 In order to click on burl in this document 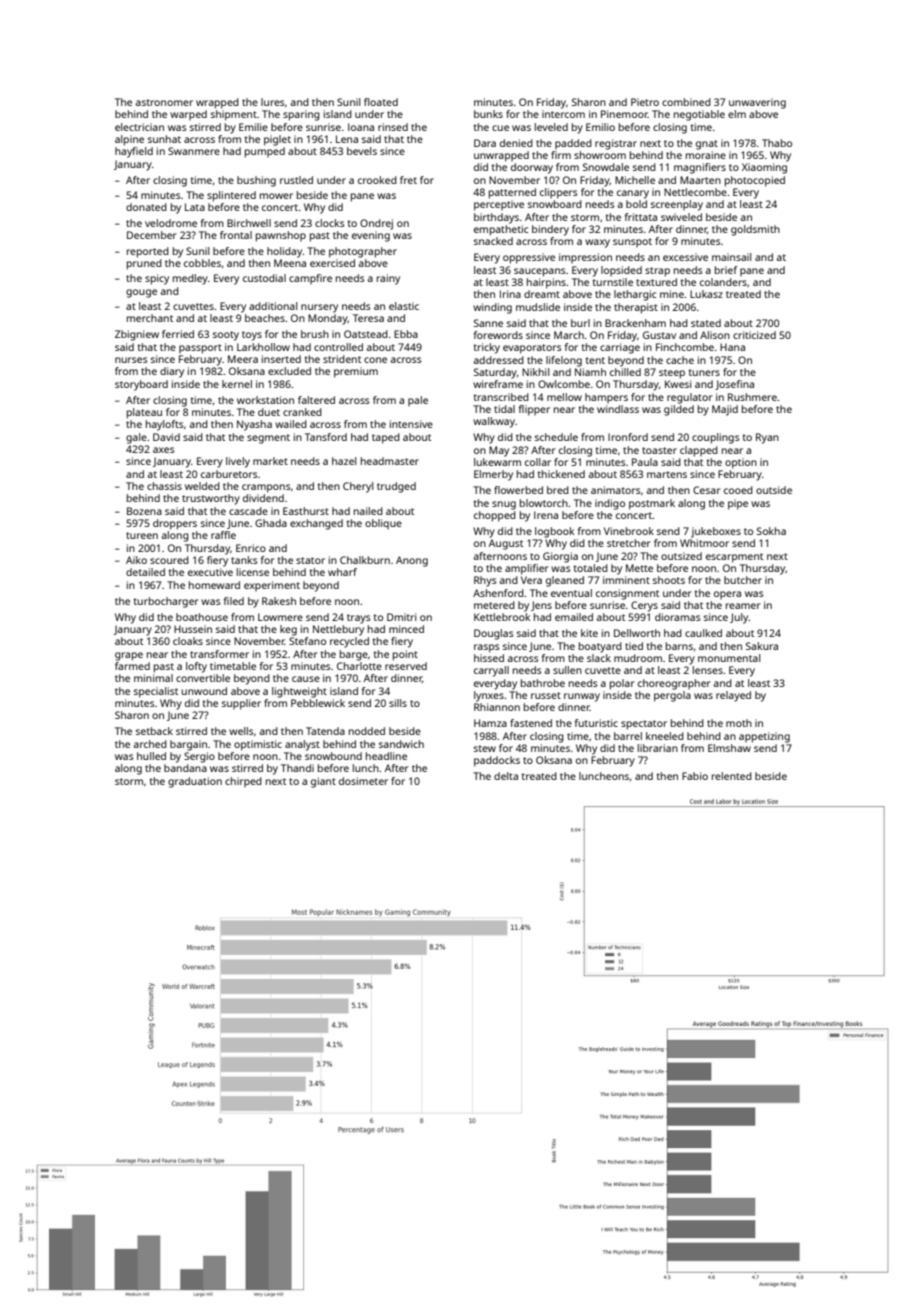, I will do `click(580, 323)`.
